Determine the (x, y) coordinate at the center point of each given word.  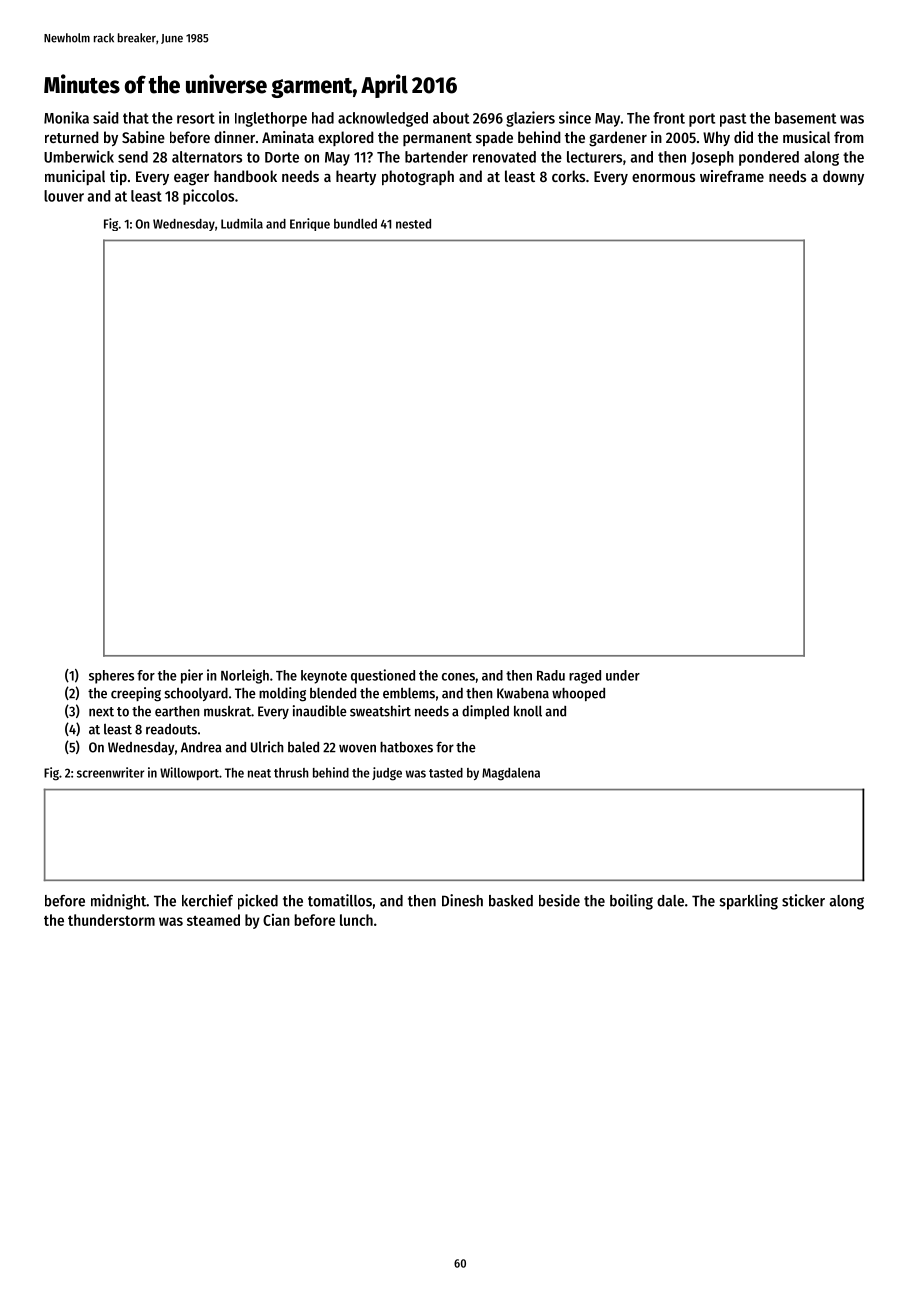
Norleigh (245, 676)
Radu (551, 675)
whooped (578, 694)
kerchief (207, 900)
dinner (234, 137)
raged (585, 677)
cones (458, 677)
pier (192, 676)
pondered (769, 158)
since (575, 117)
